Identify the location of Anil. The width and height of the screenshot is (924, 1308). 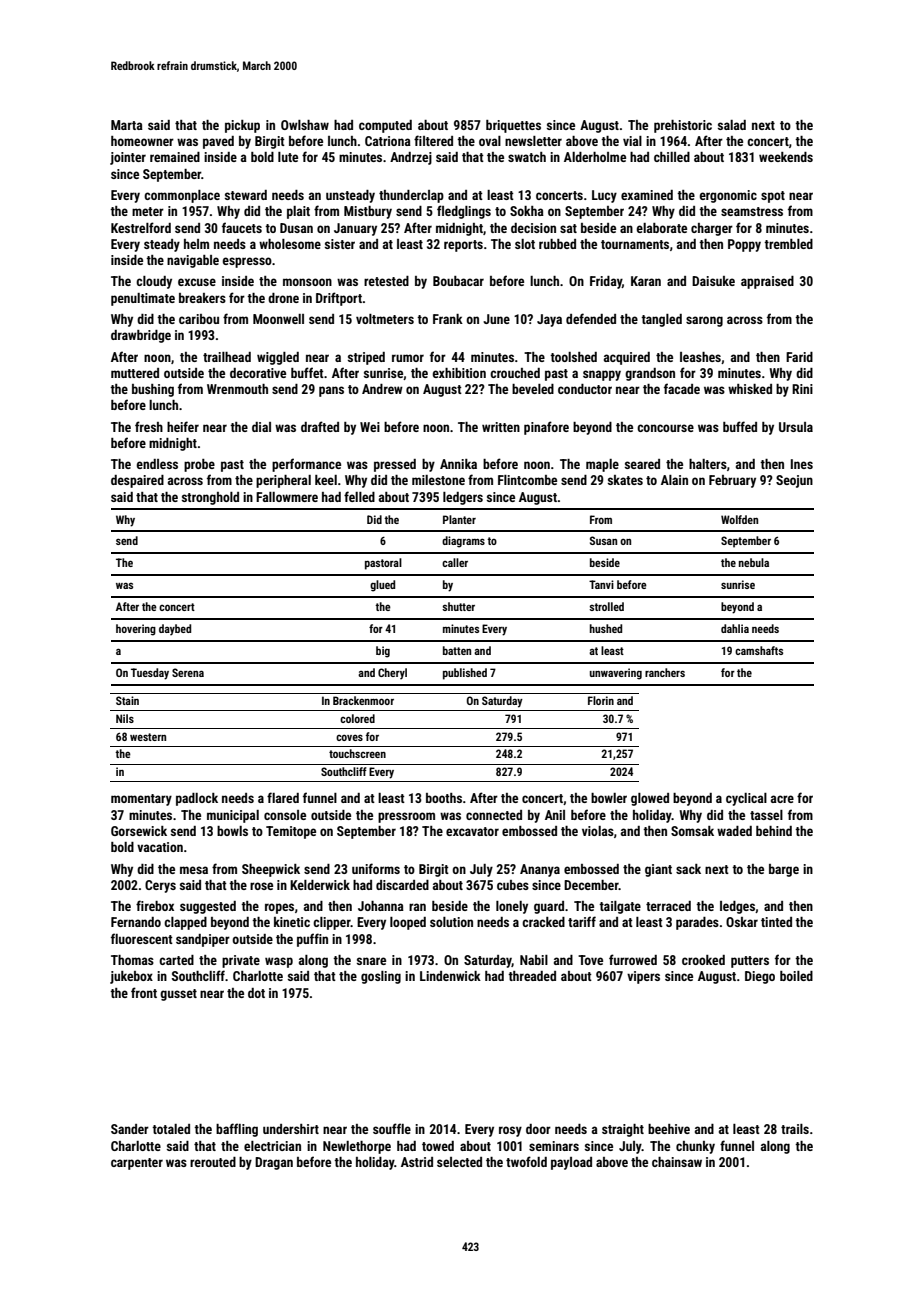
(555, 815).
